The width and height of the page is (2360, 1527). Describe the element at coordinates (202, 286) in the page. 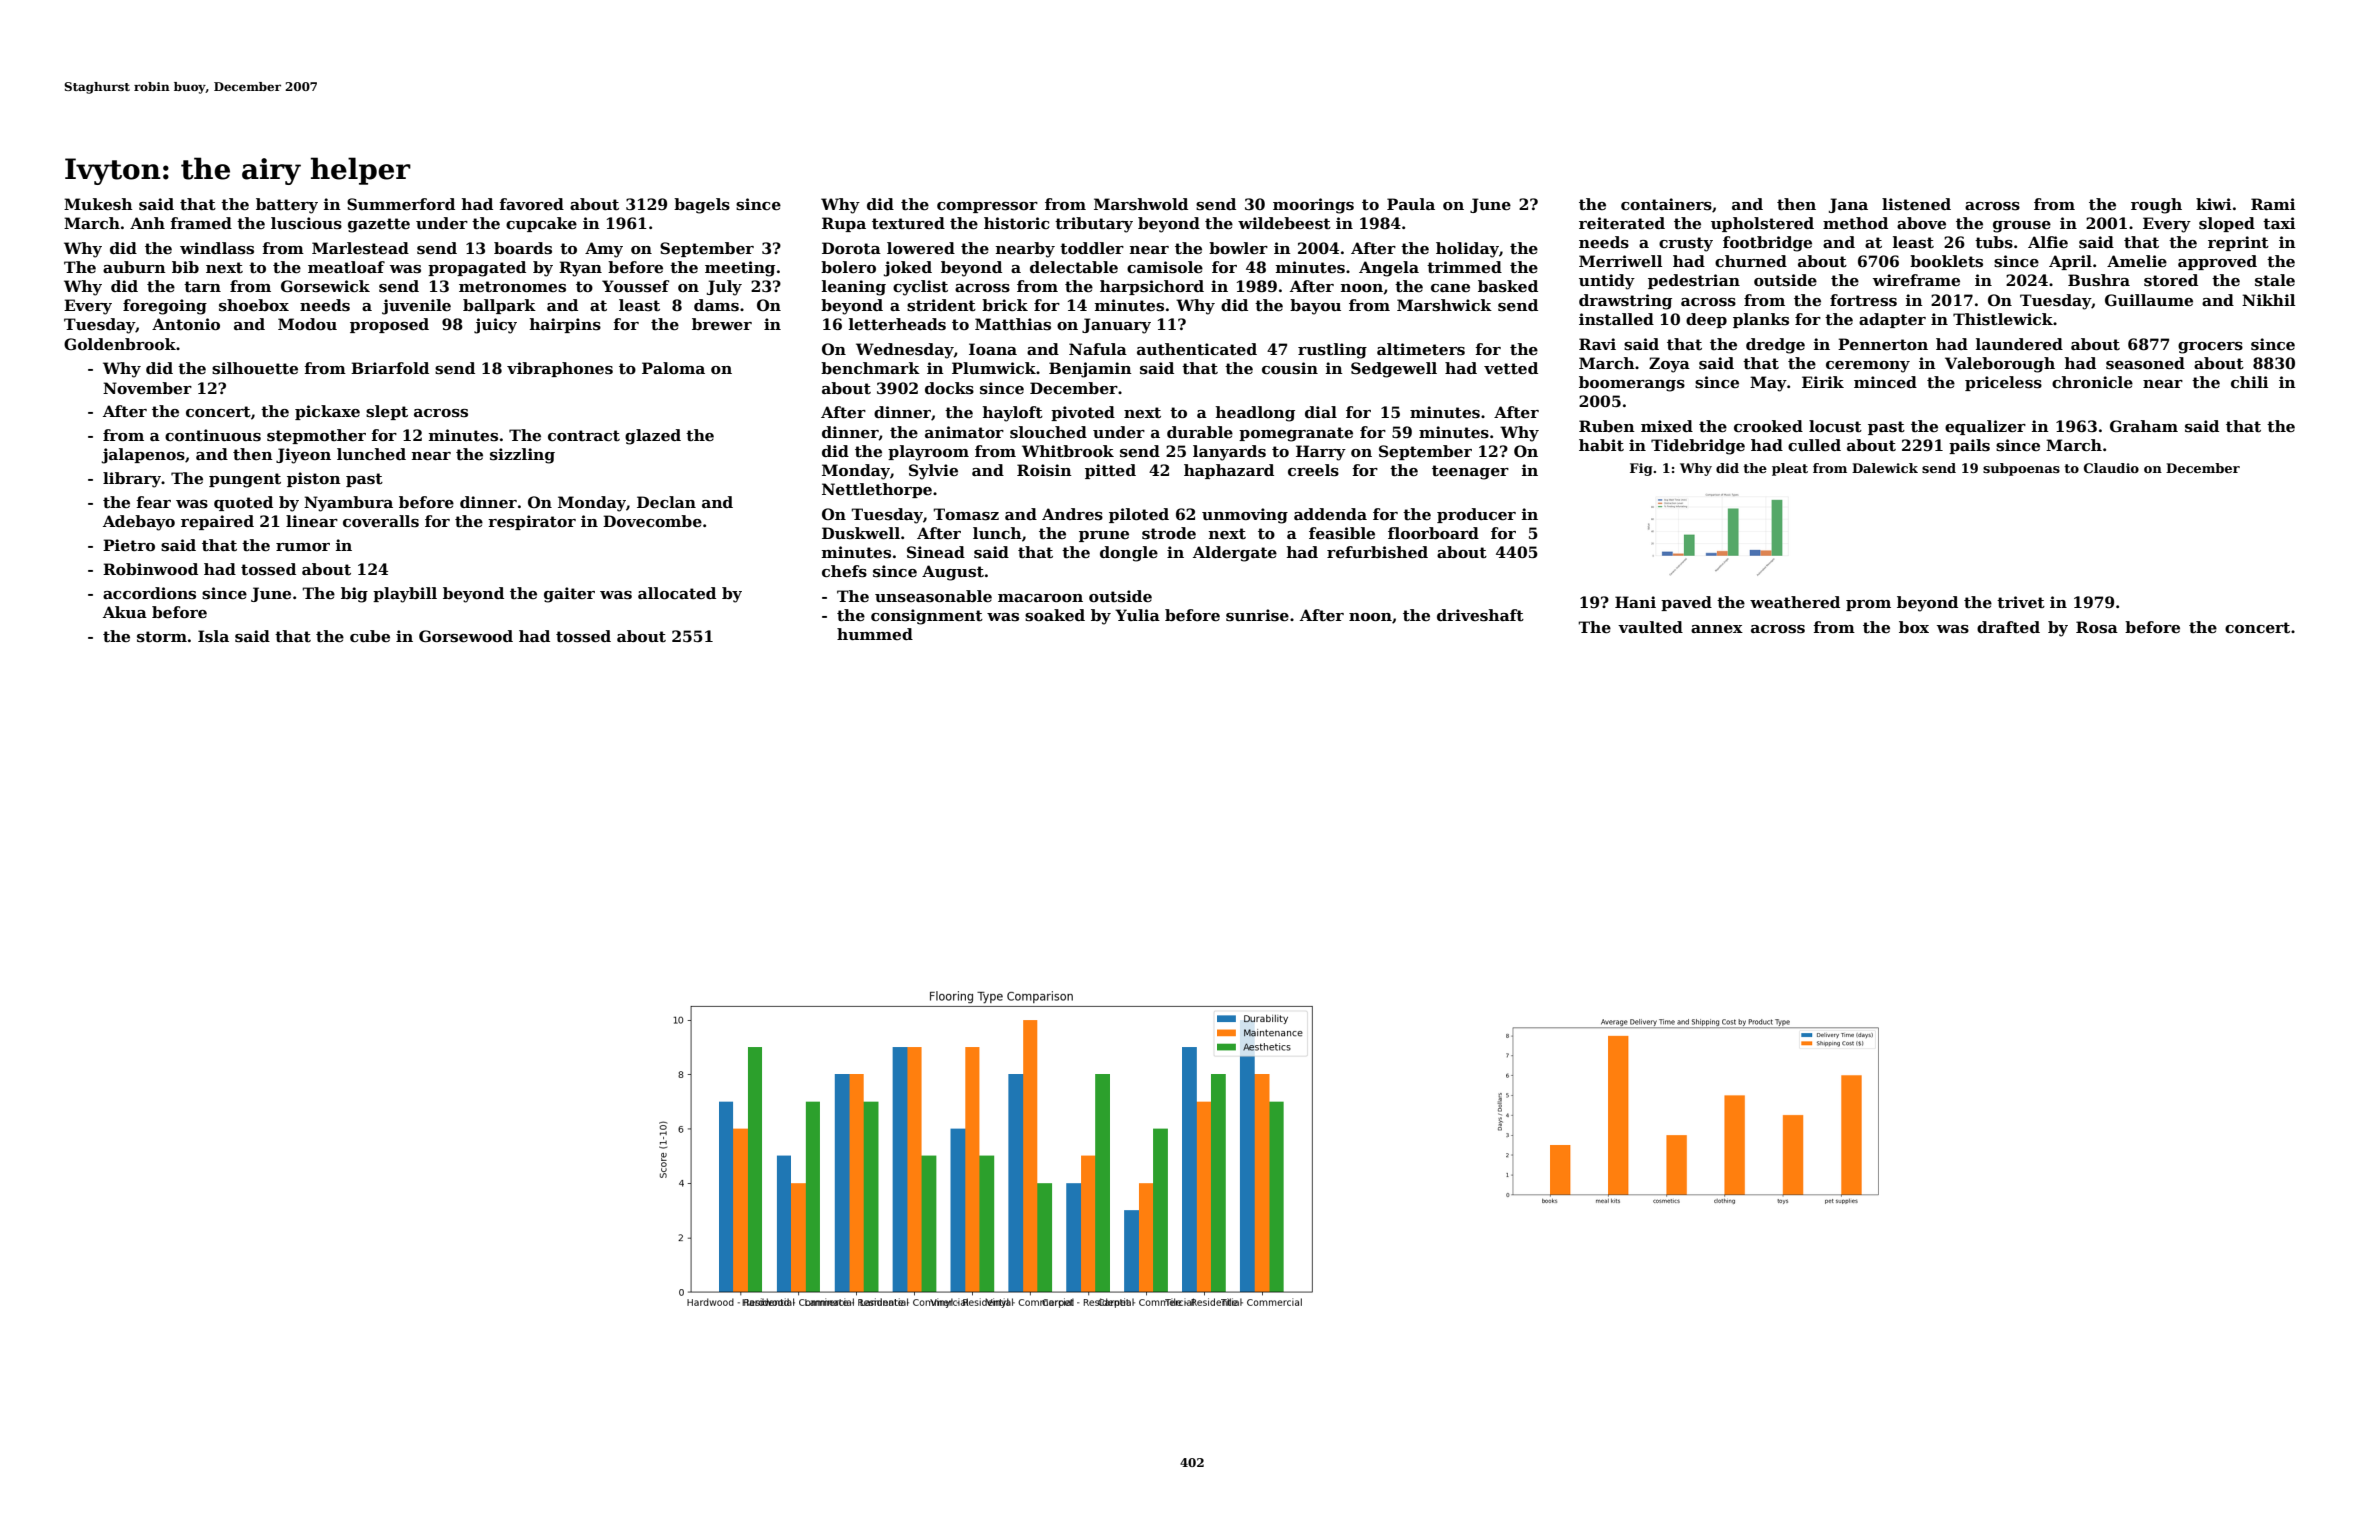

I see `tarn` at that location.
